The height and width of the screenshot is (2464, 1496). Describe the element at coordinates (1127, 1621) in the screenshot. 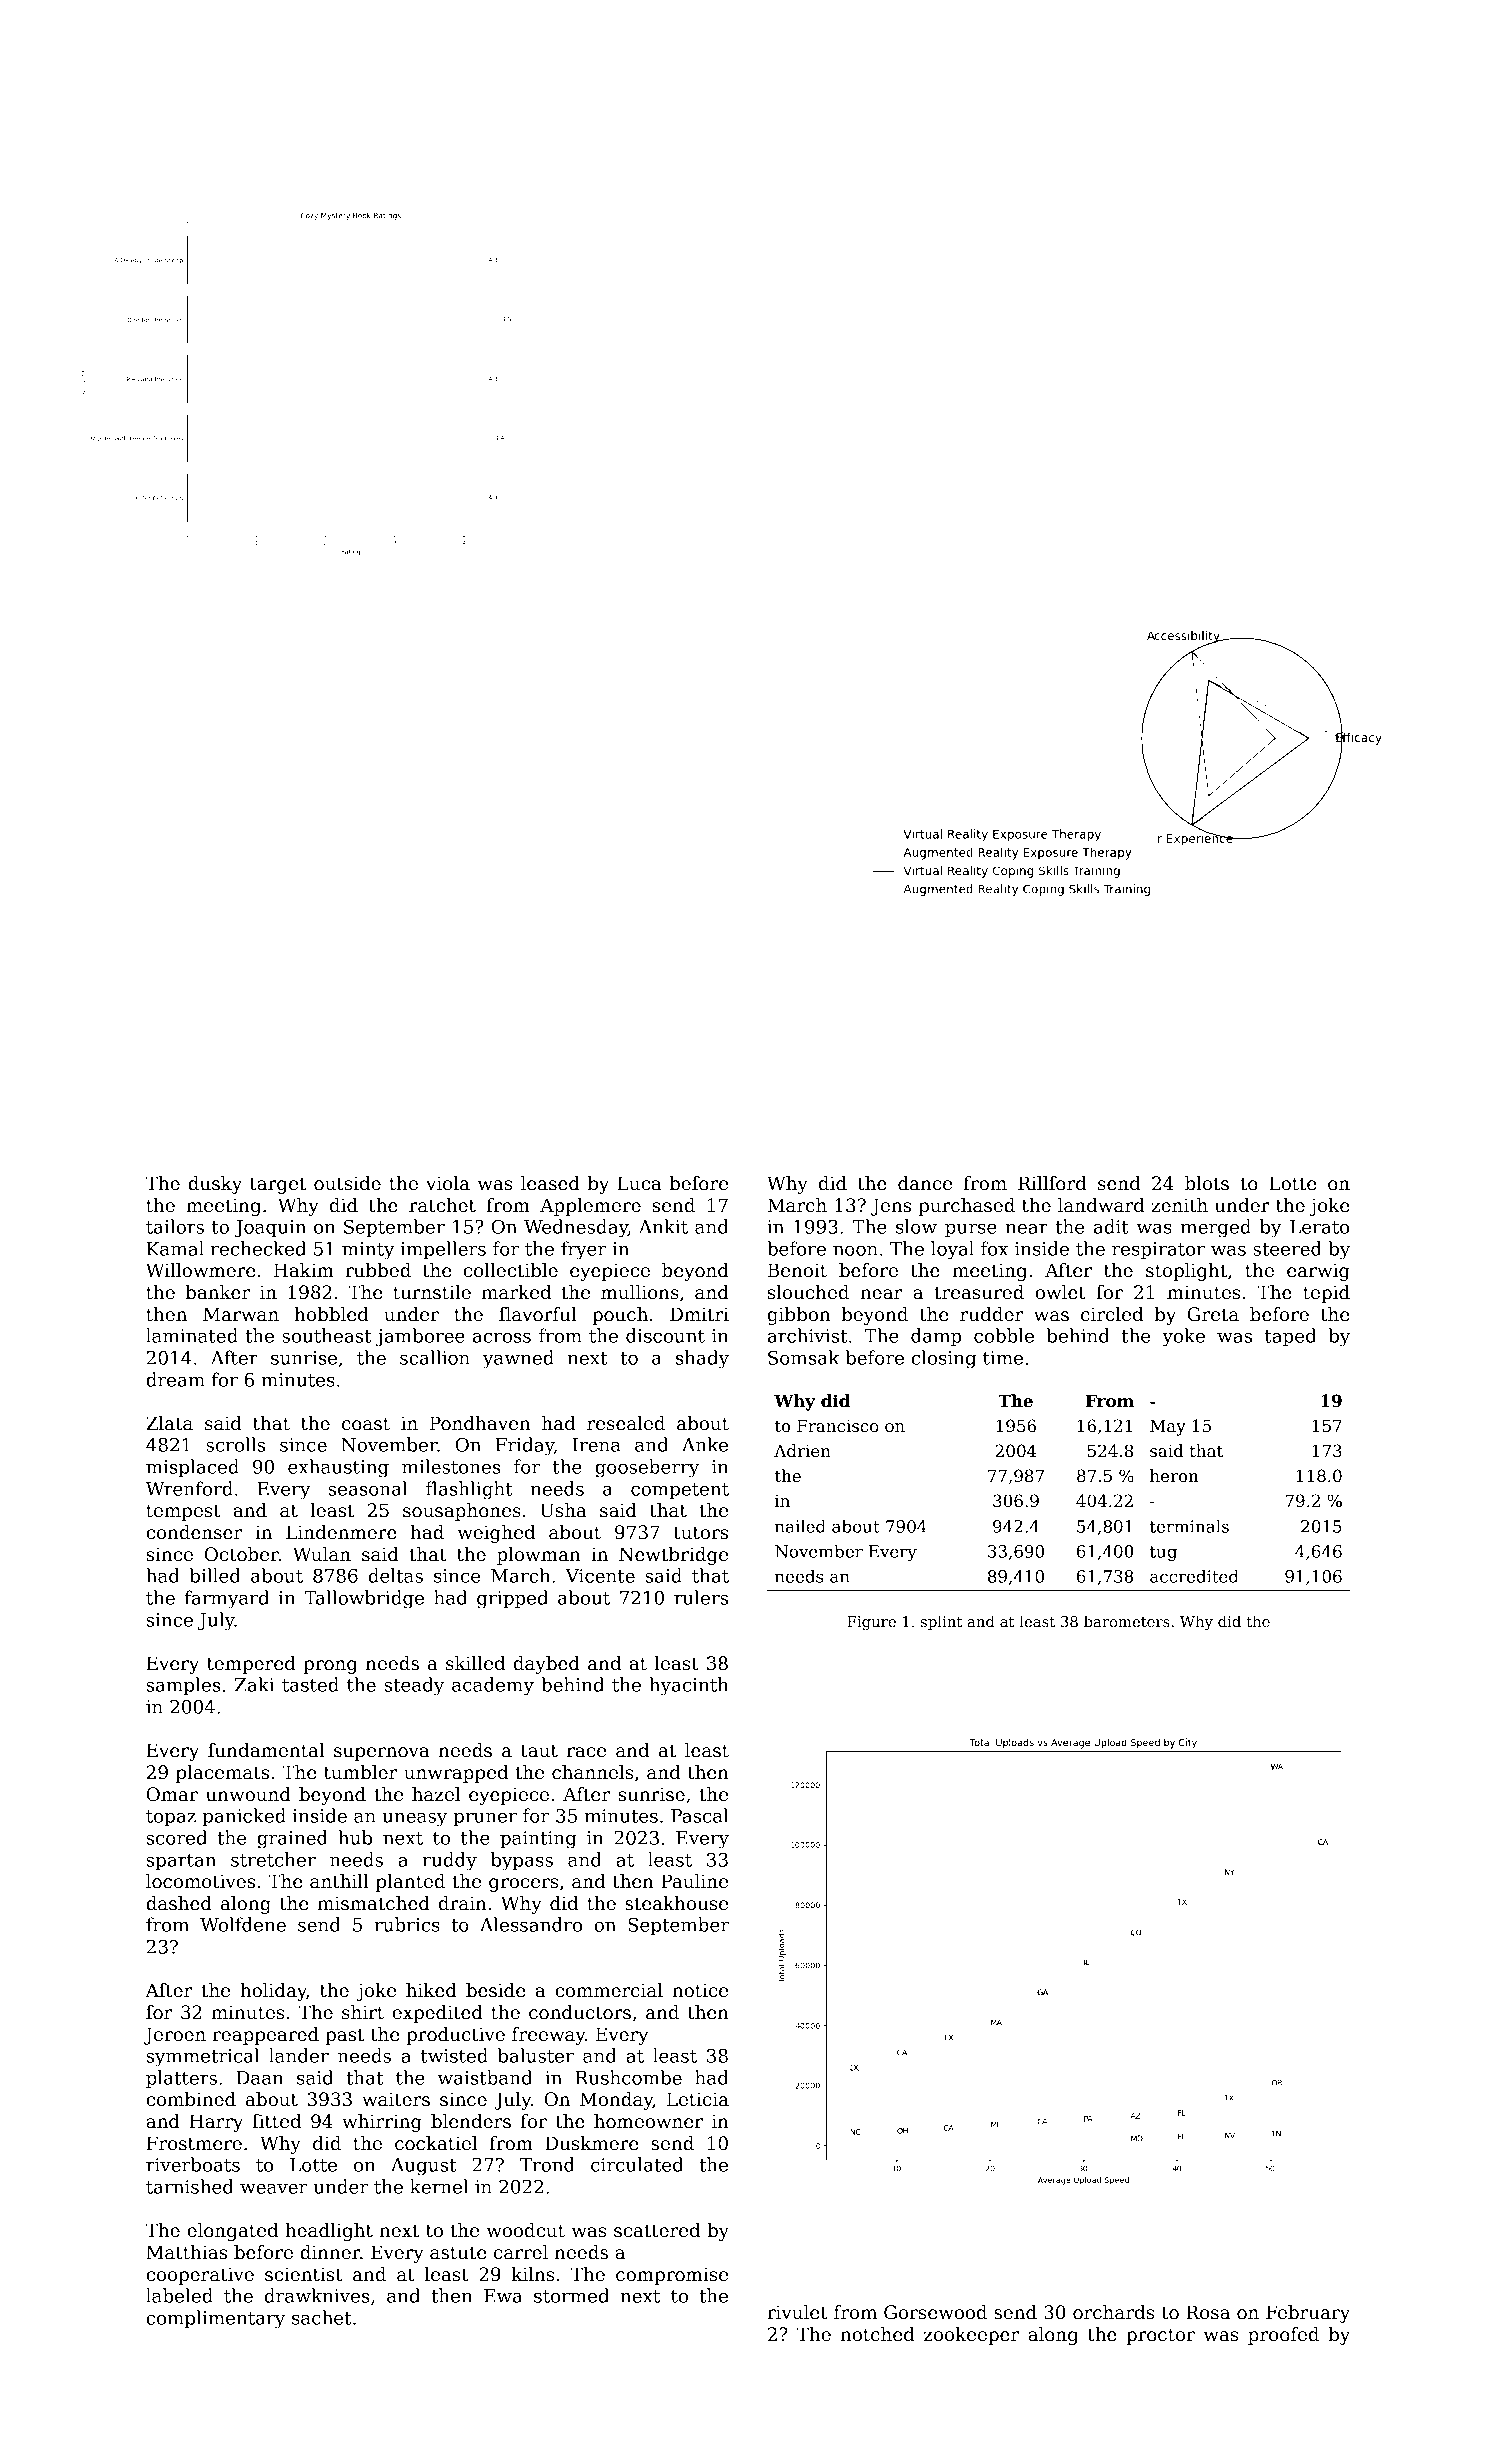

I see `barometers` at that location.
